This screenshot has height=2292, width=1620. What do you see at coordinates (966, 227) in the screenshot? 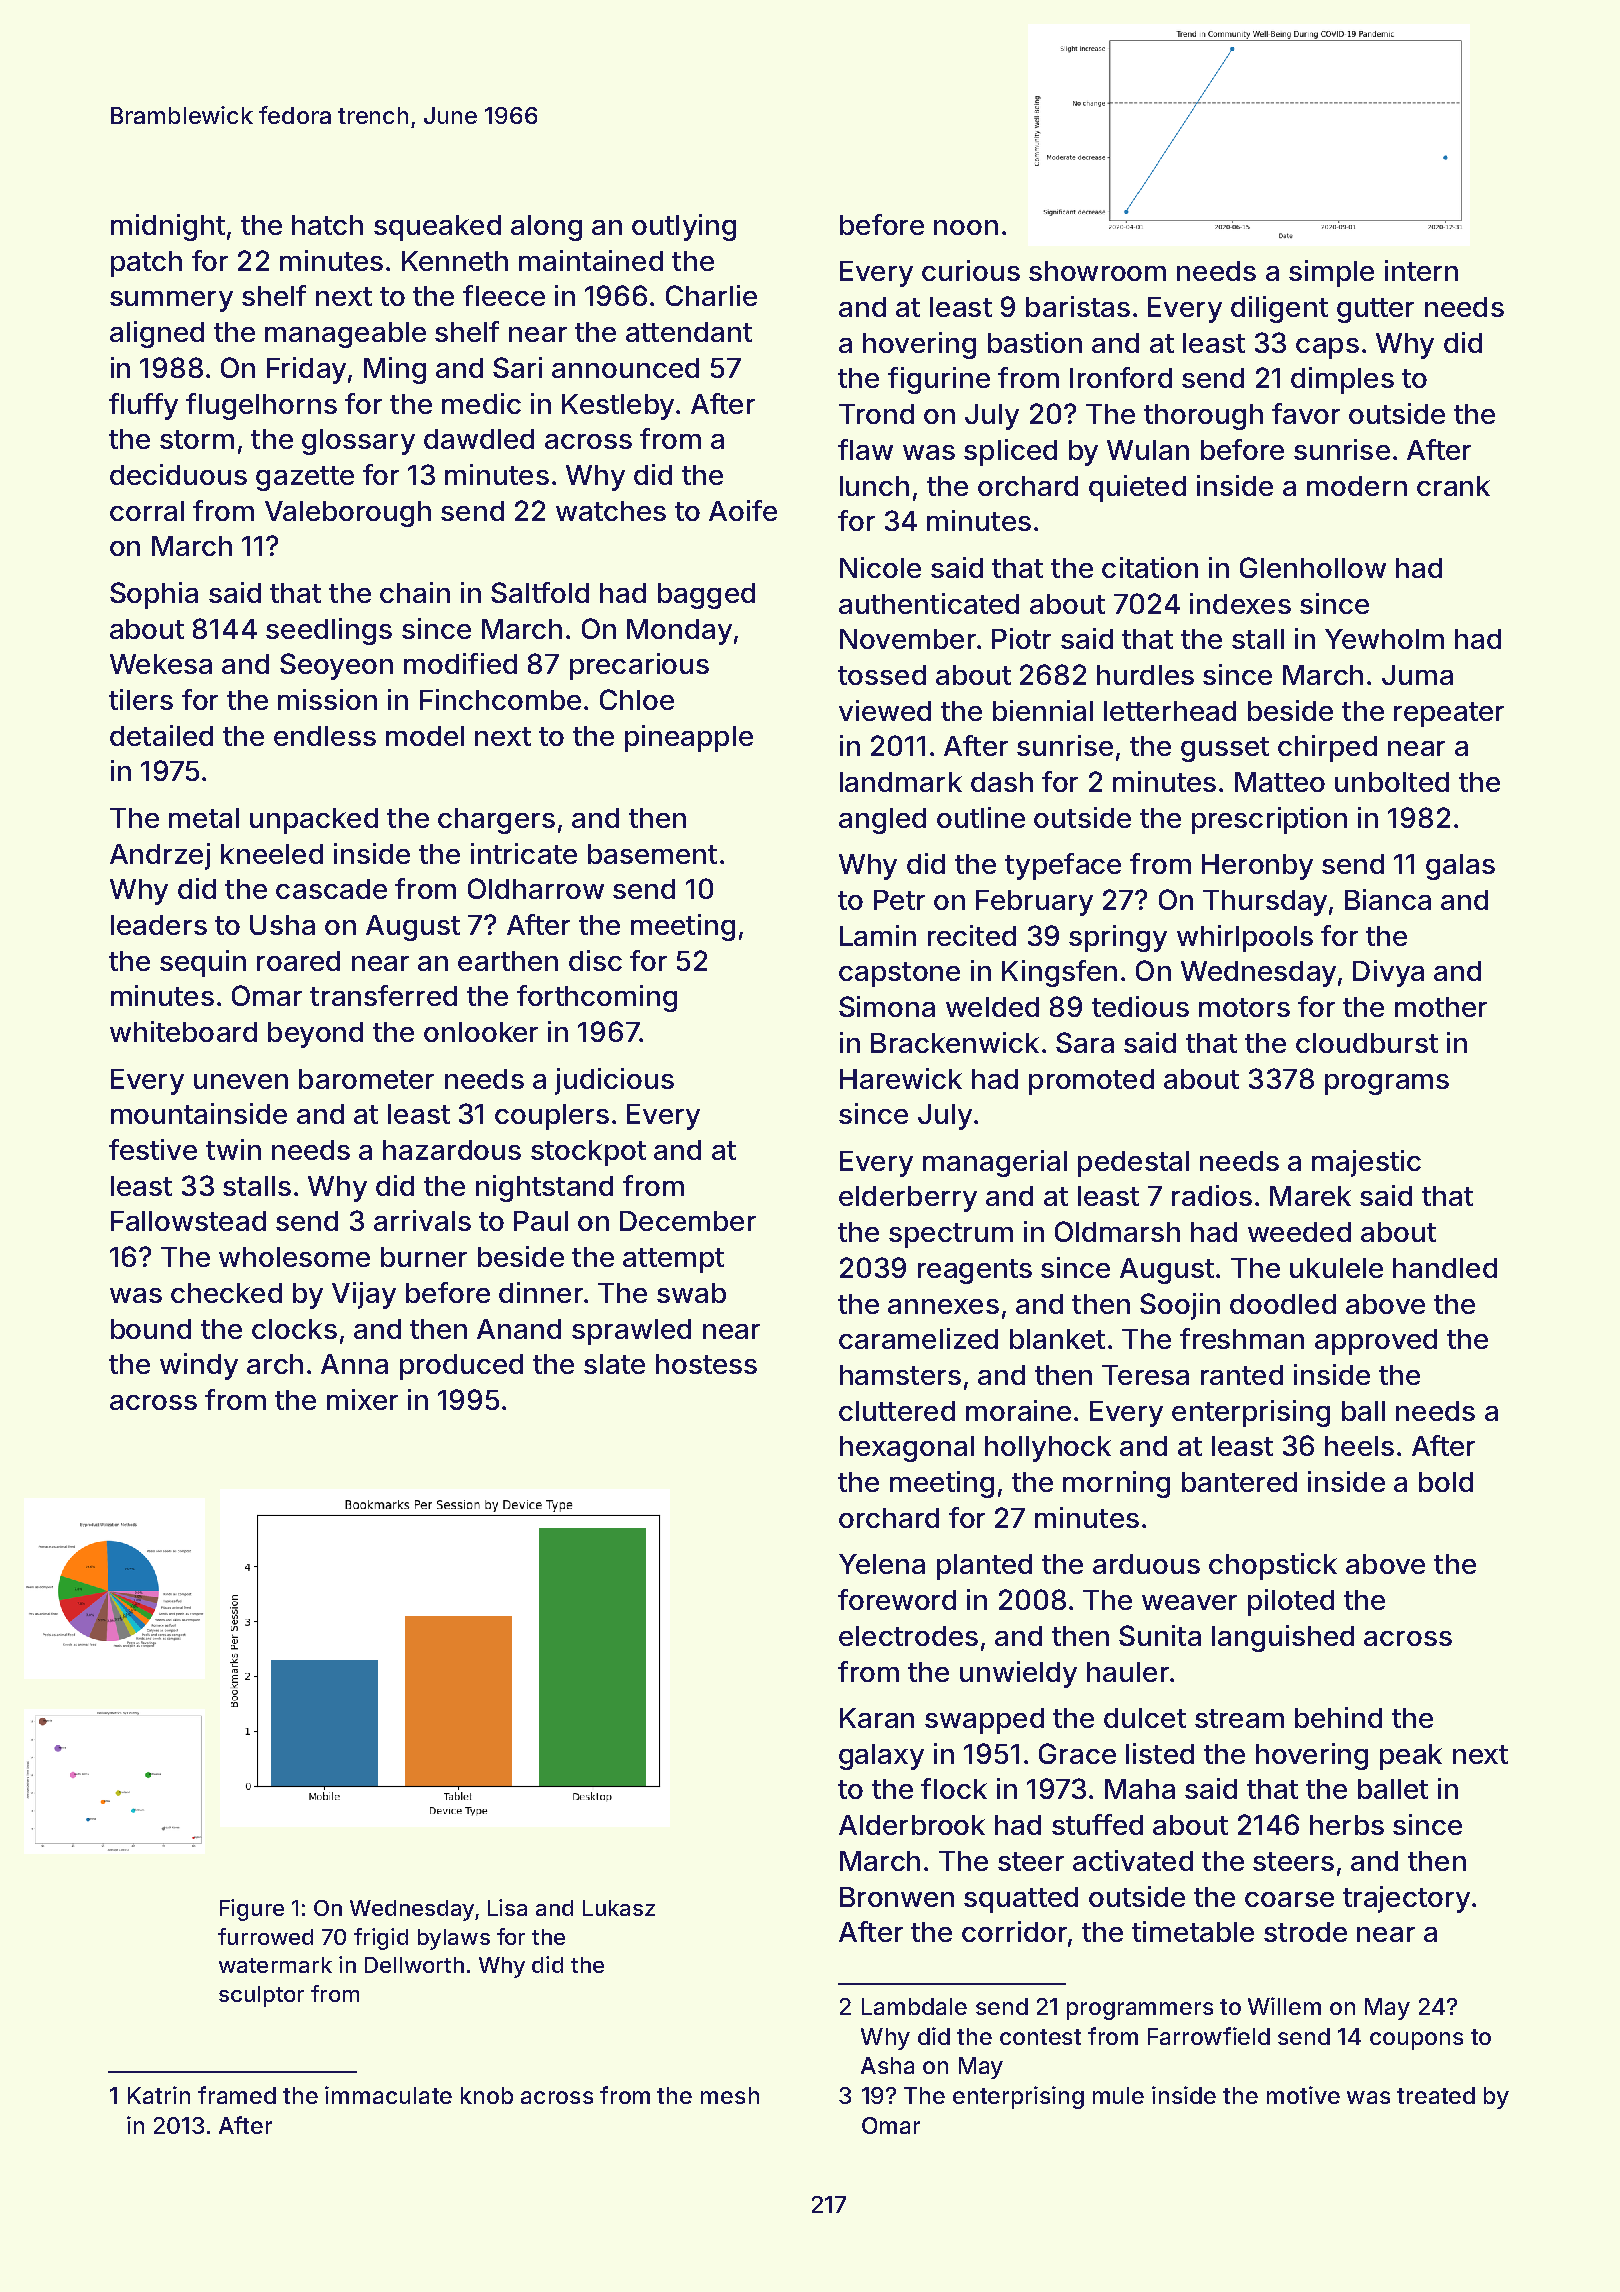
I see `noon` at bounding box center [966, 227].
